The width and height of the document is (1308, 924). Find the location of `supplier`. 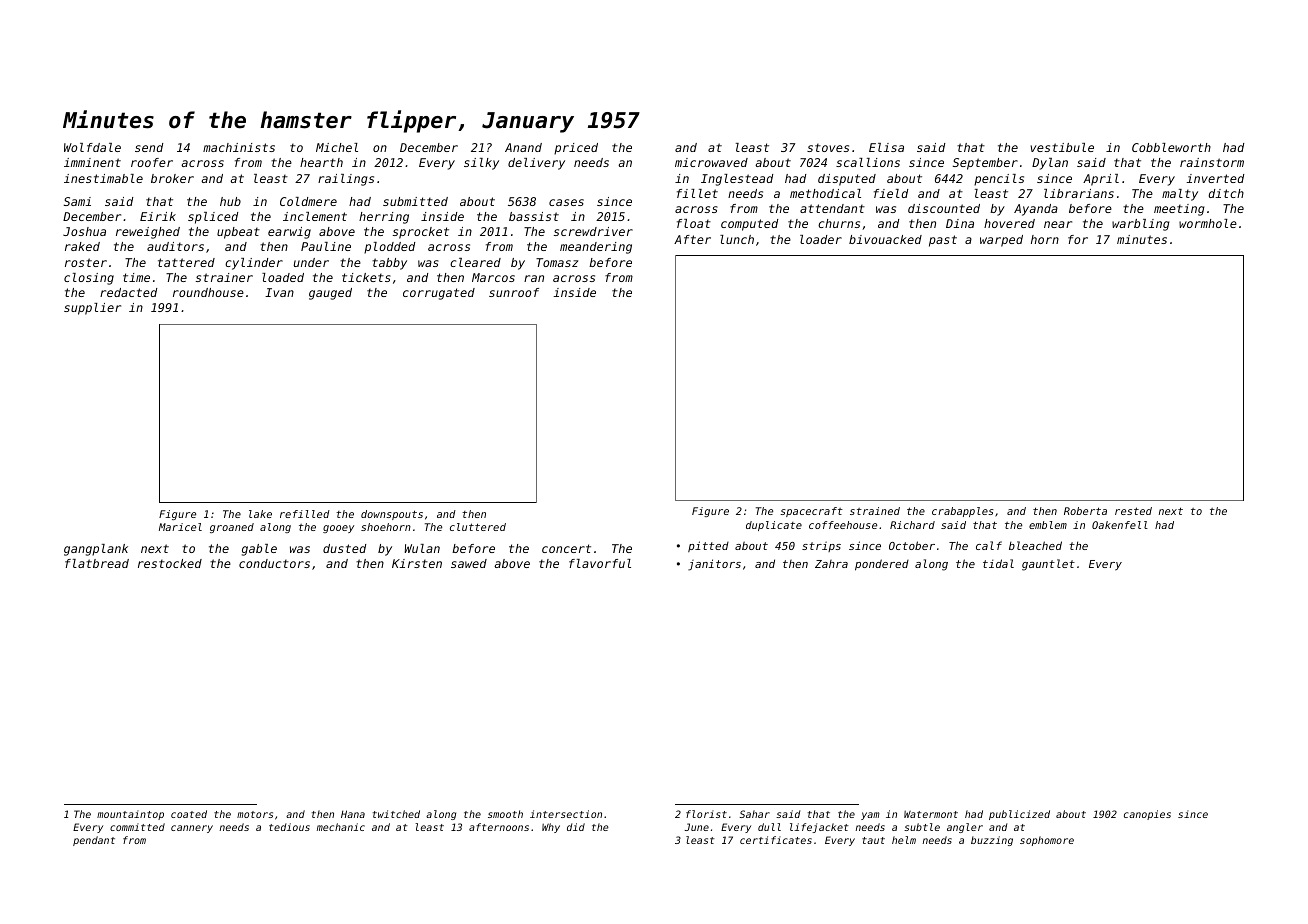

supplier is located at coordinates (92, 309).
